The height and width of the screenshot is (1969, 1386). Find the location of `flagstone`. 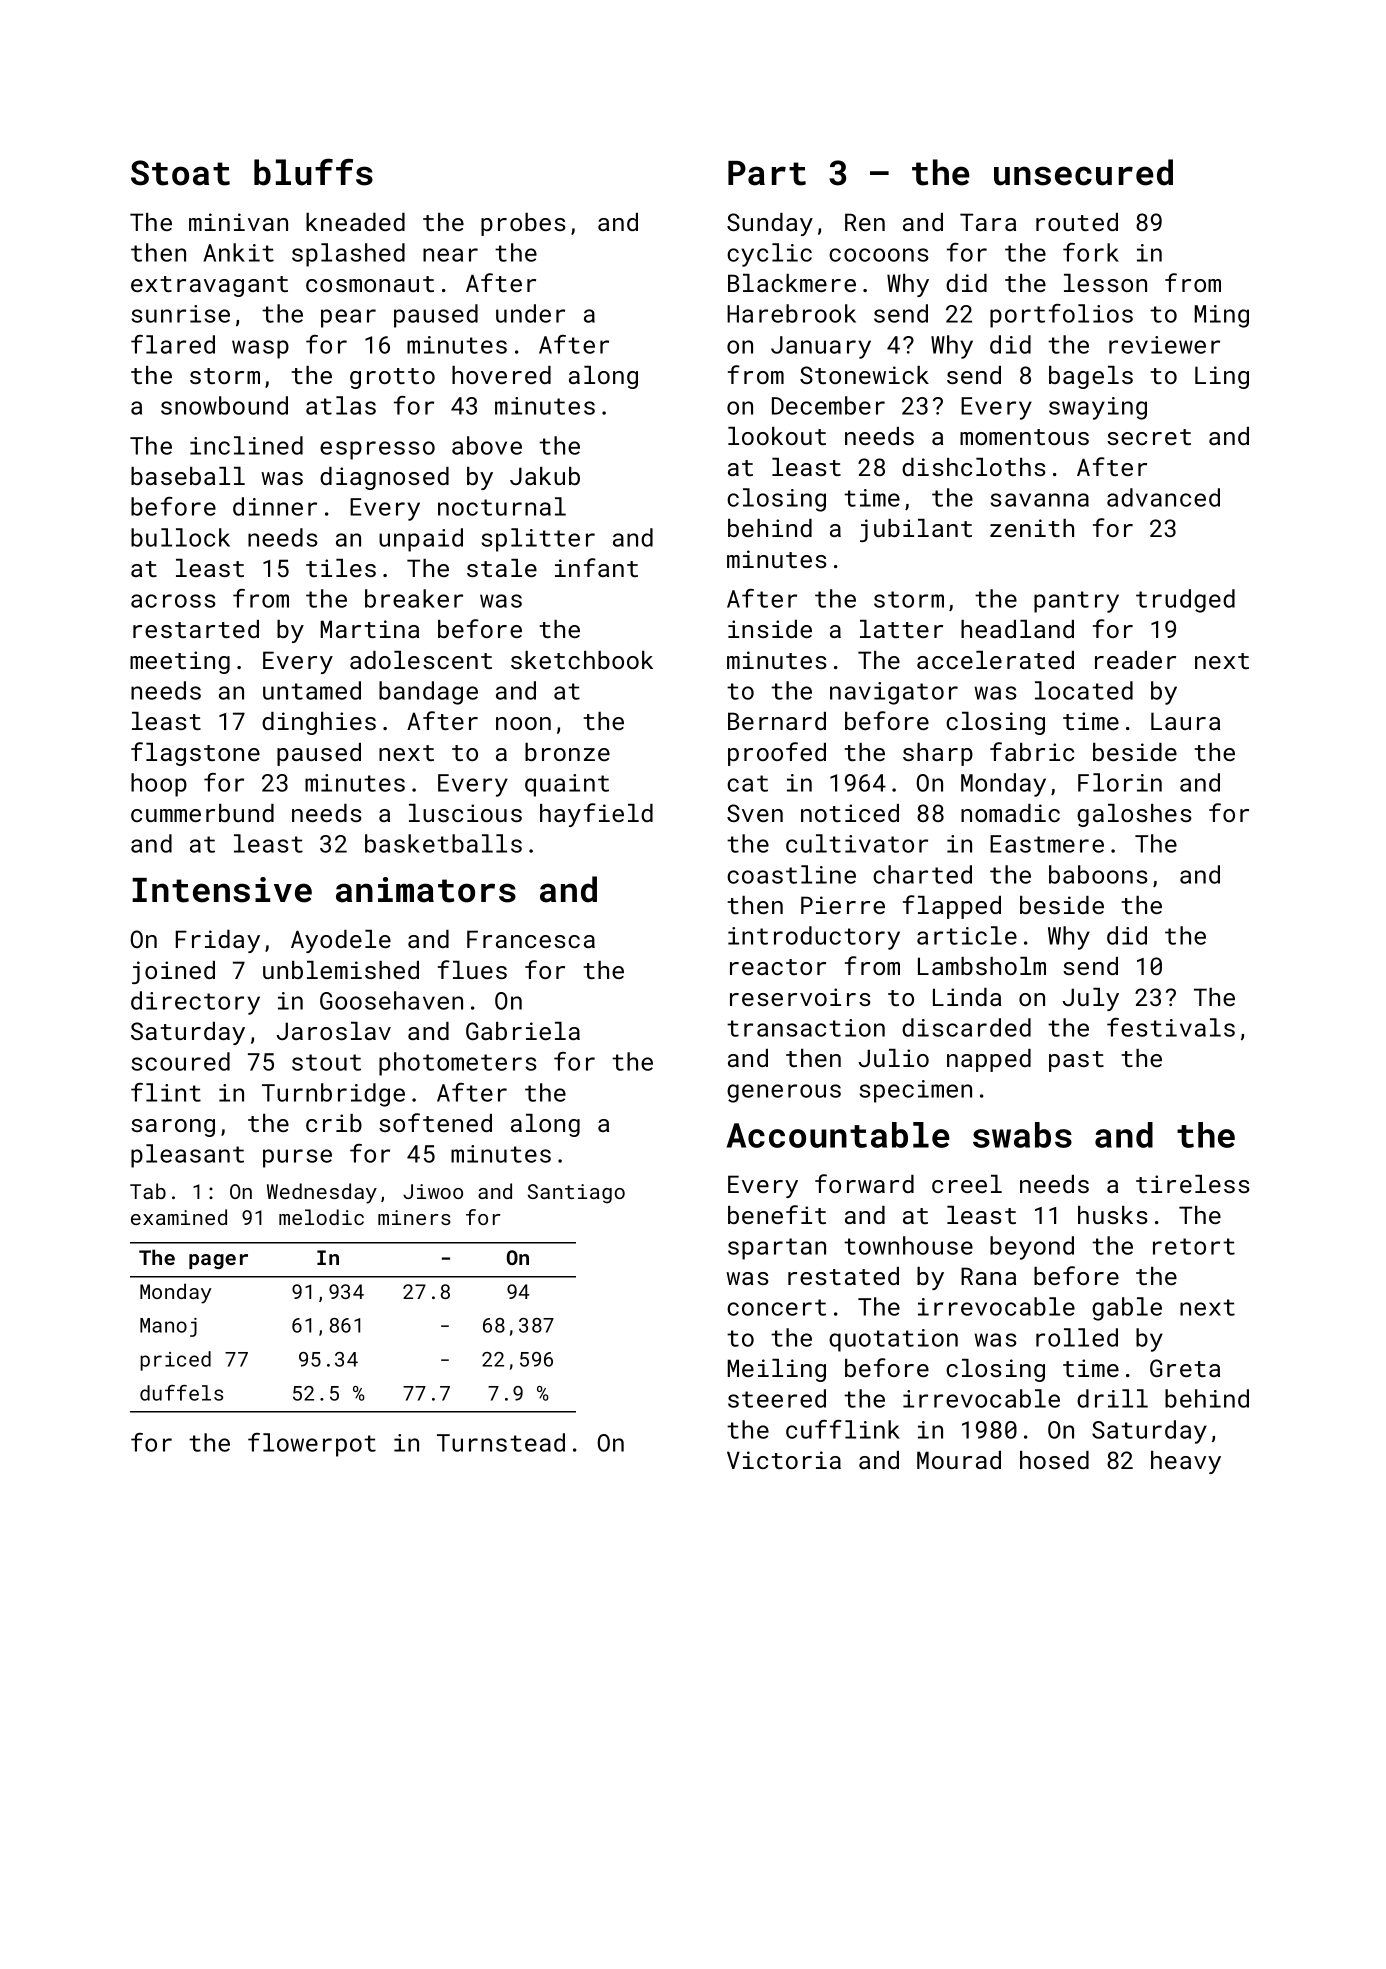

flagstone is located at coordinates (195, 754).
